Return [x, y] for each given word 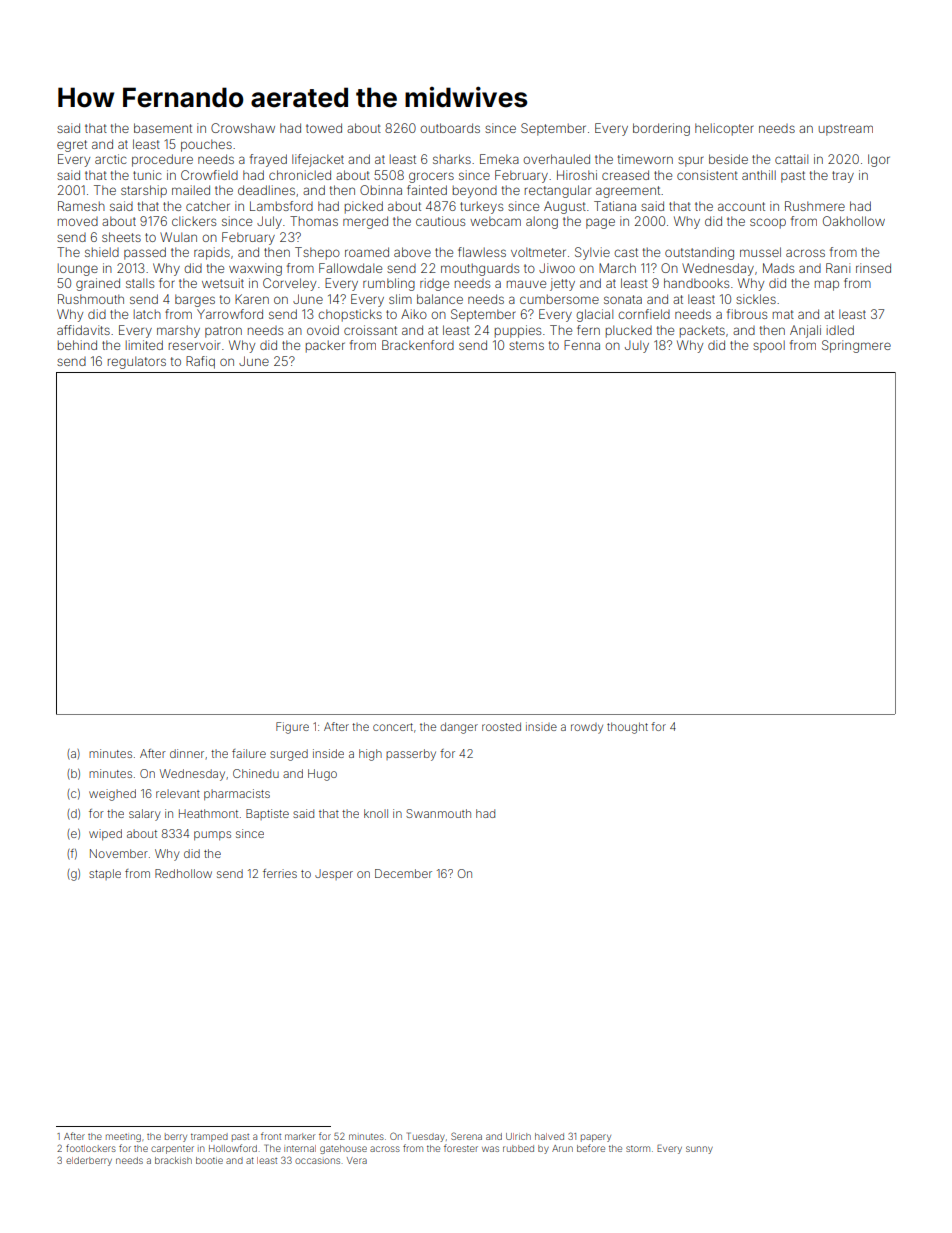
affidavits [83, 330]
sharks [452, 159]
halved [549, 1136]
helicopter [724, 129]
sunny [699, 1150]
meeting [123, 1138]
